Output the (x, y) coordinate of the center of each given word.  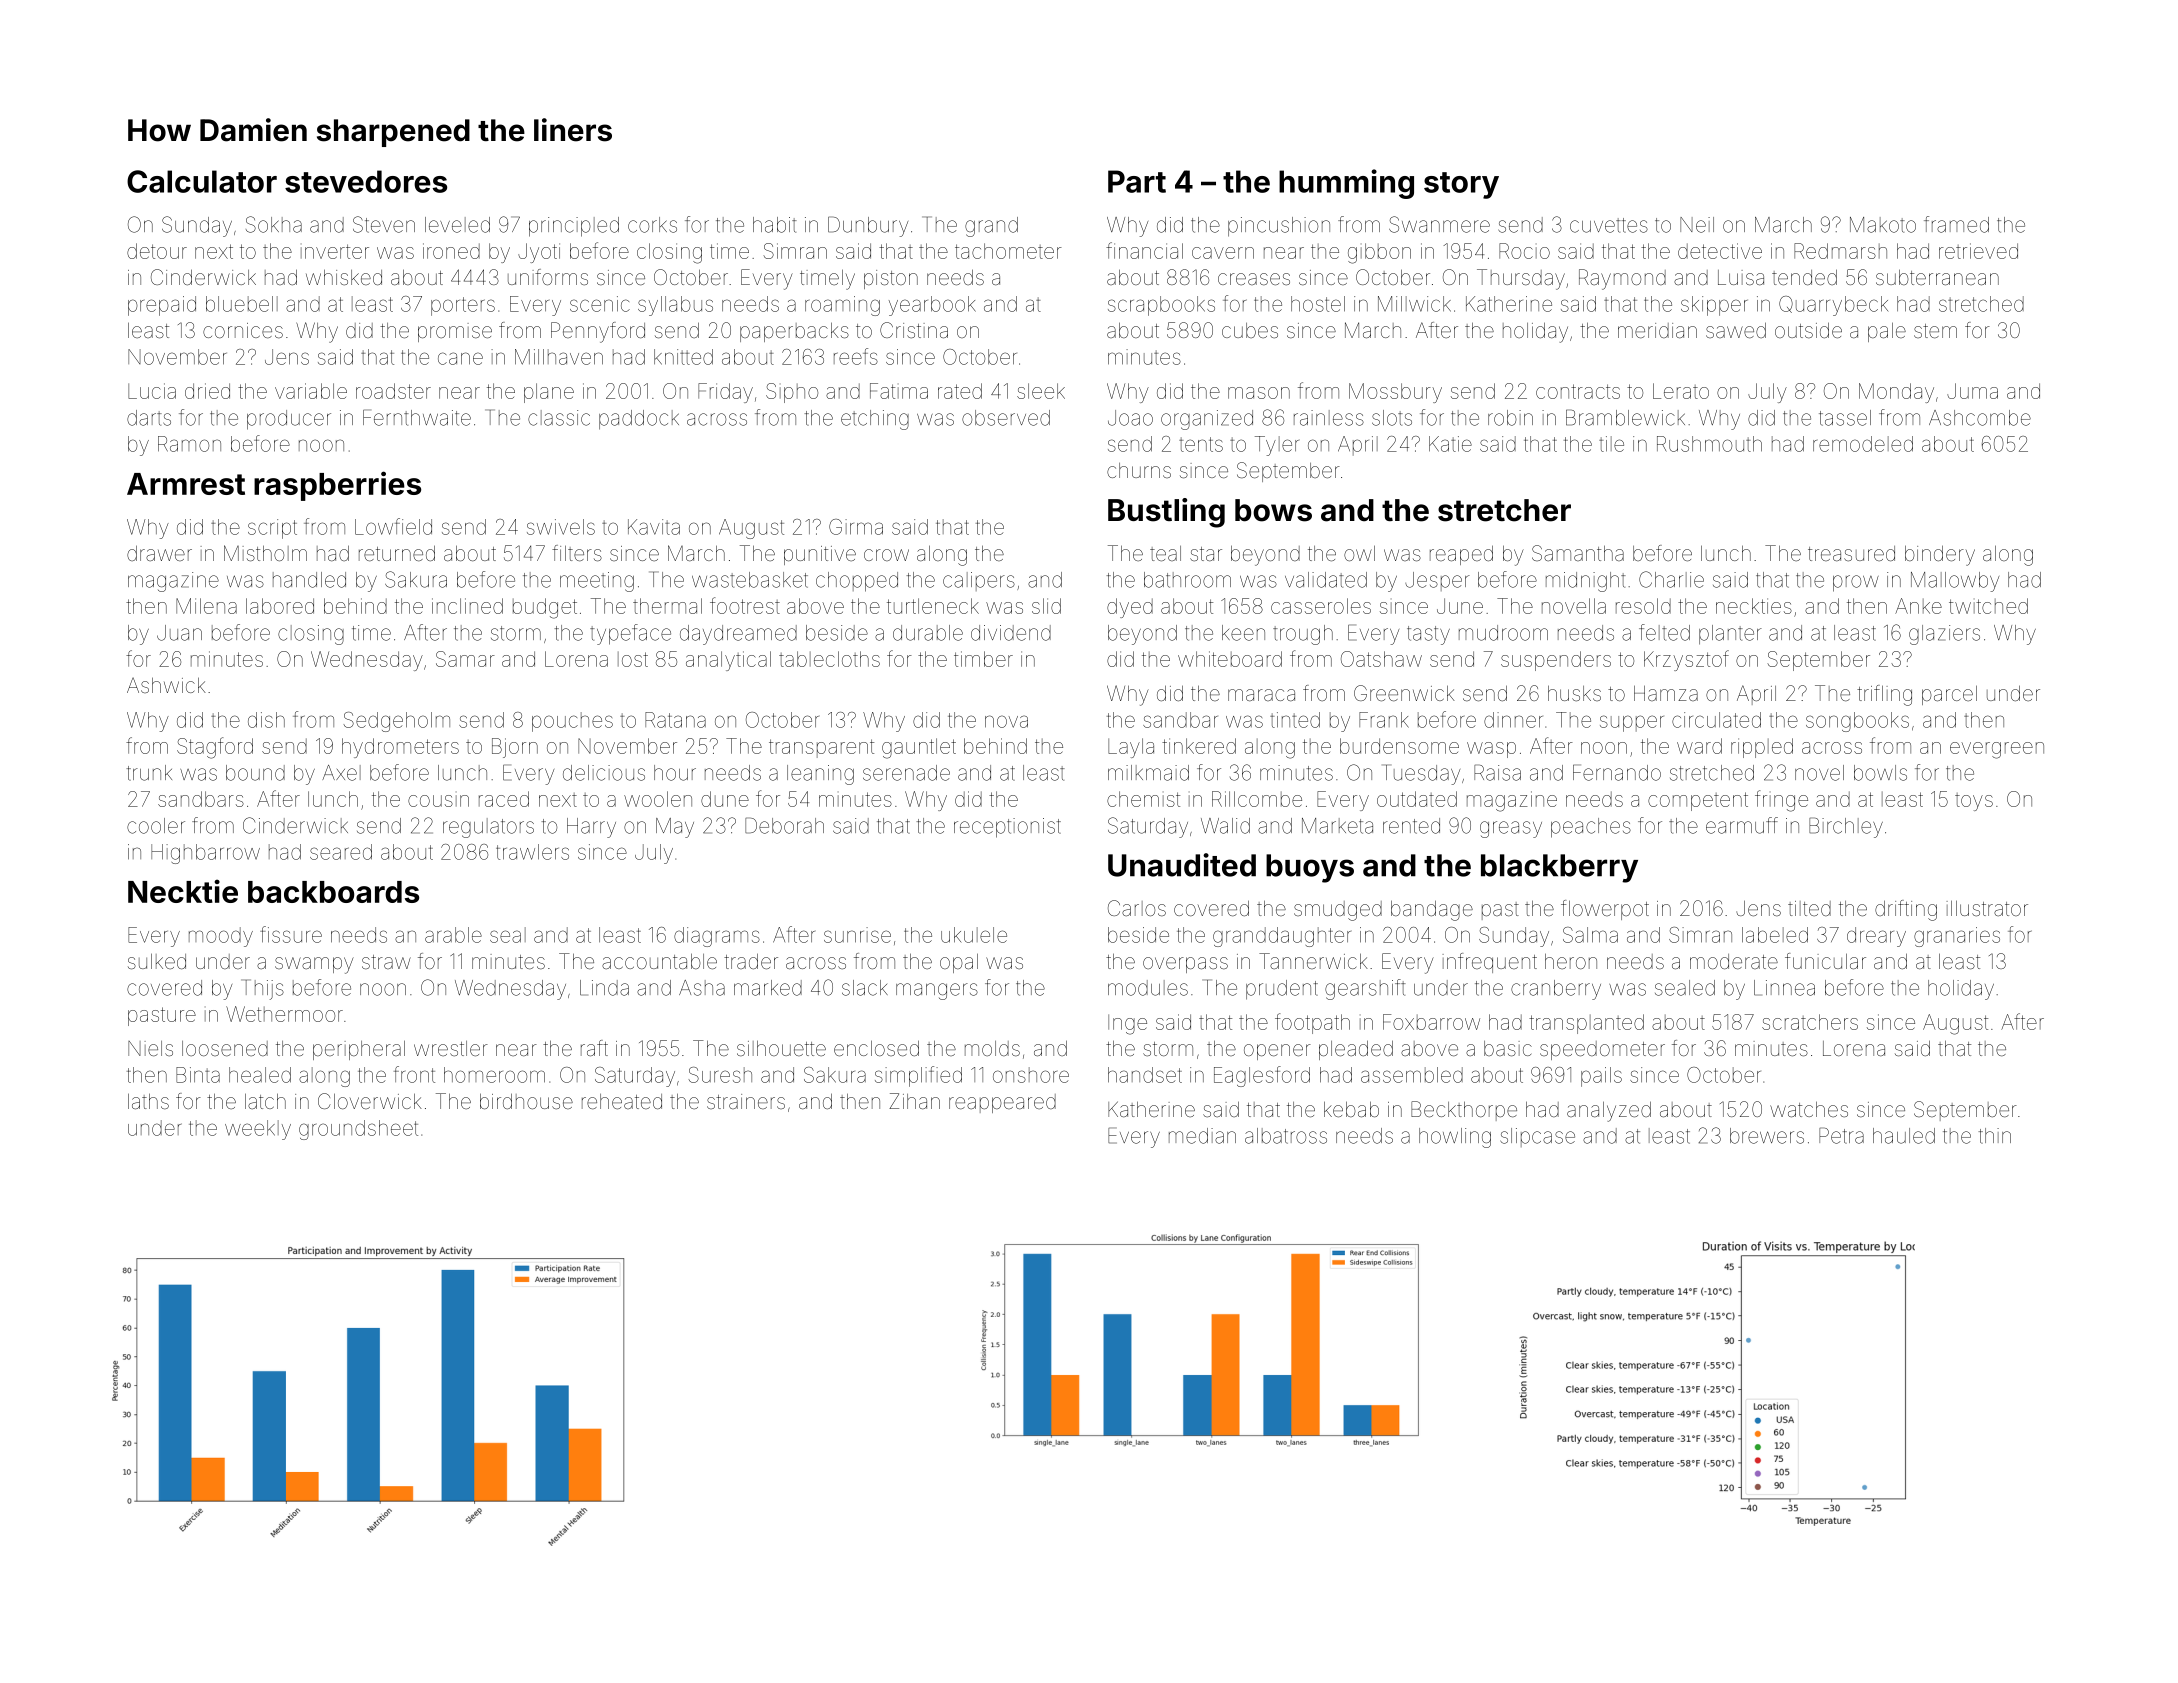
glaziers (1944, 635)
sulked (157, 961)
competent (1698, 801)
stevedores (366, 181)
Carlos (1137, 908)
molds (992, 1048)
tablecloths (829, 659)
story (1461, 185)
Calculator (202, 181)
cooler (156, 826)
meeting (597, 582)
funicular (1825, 961)
